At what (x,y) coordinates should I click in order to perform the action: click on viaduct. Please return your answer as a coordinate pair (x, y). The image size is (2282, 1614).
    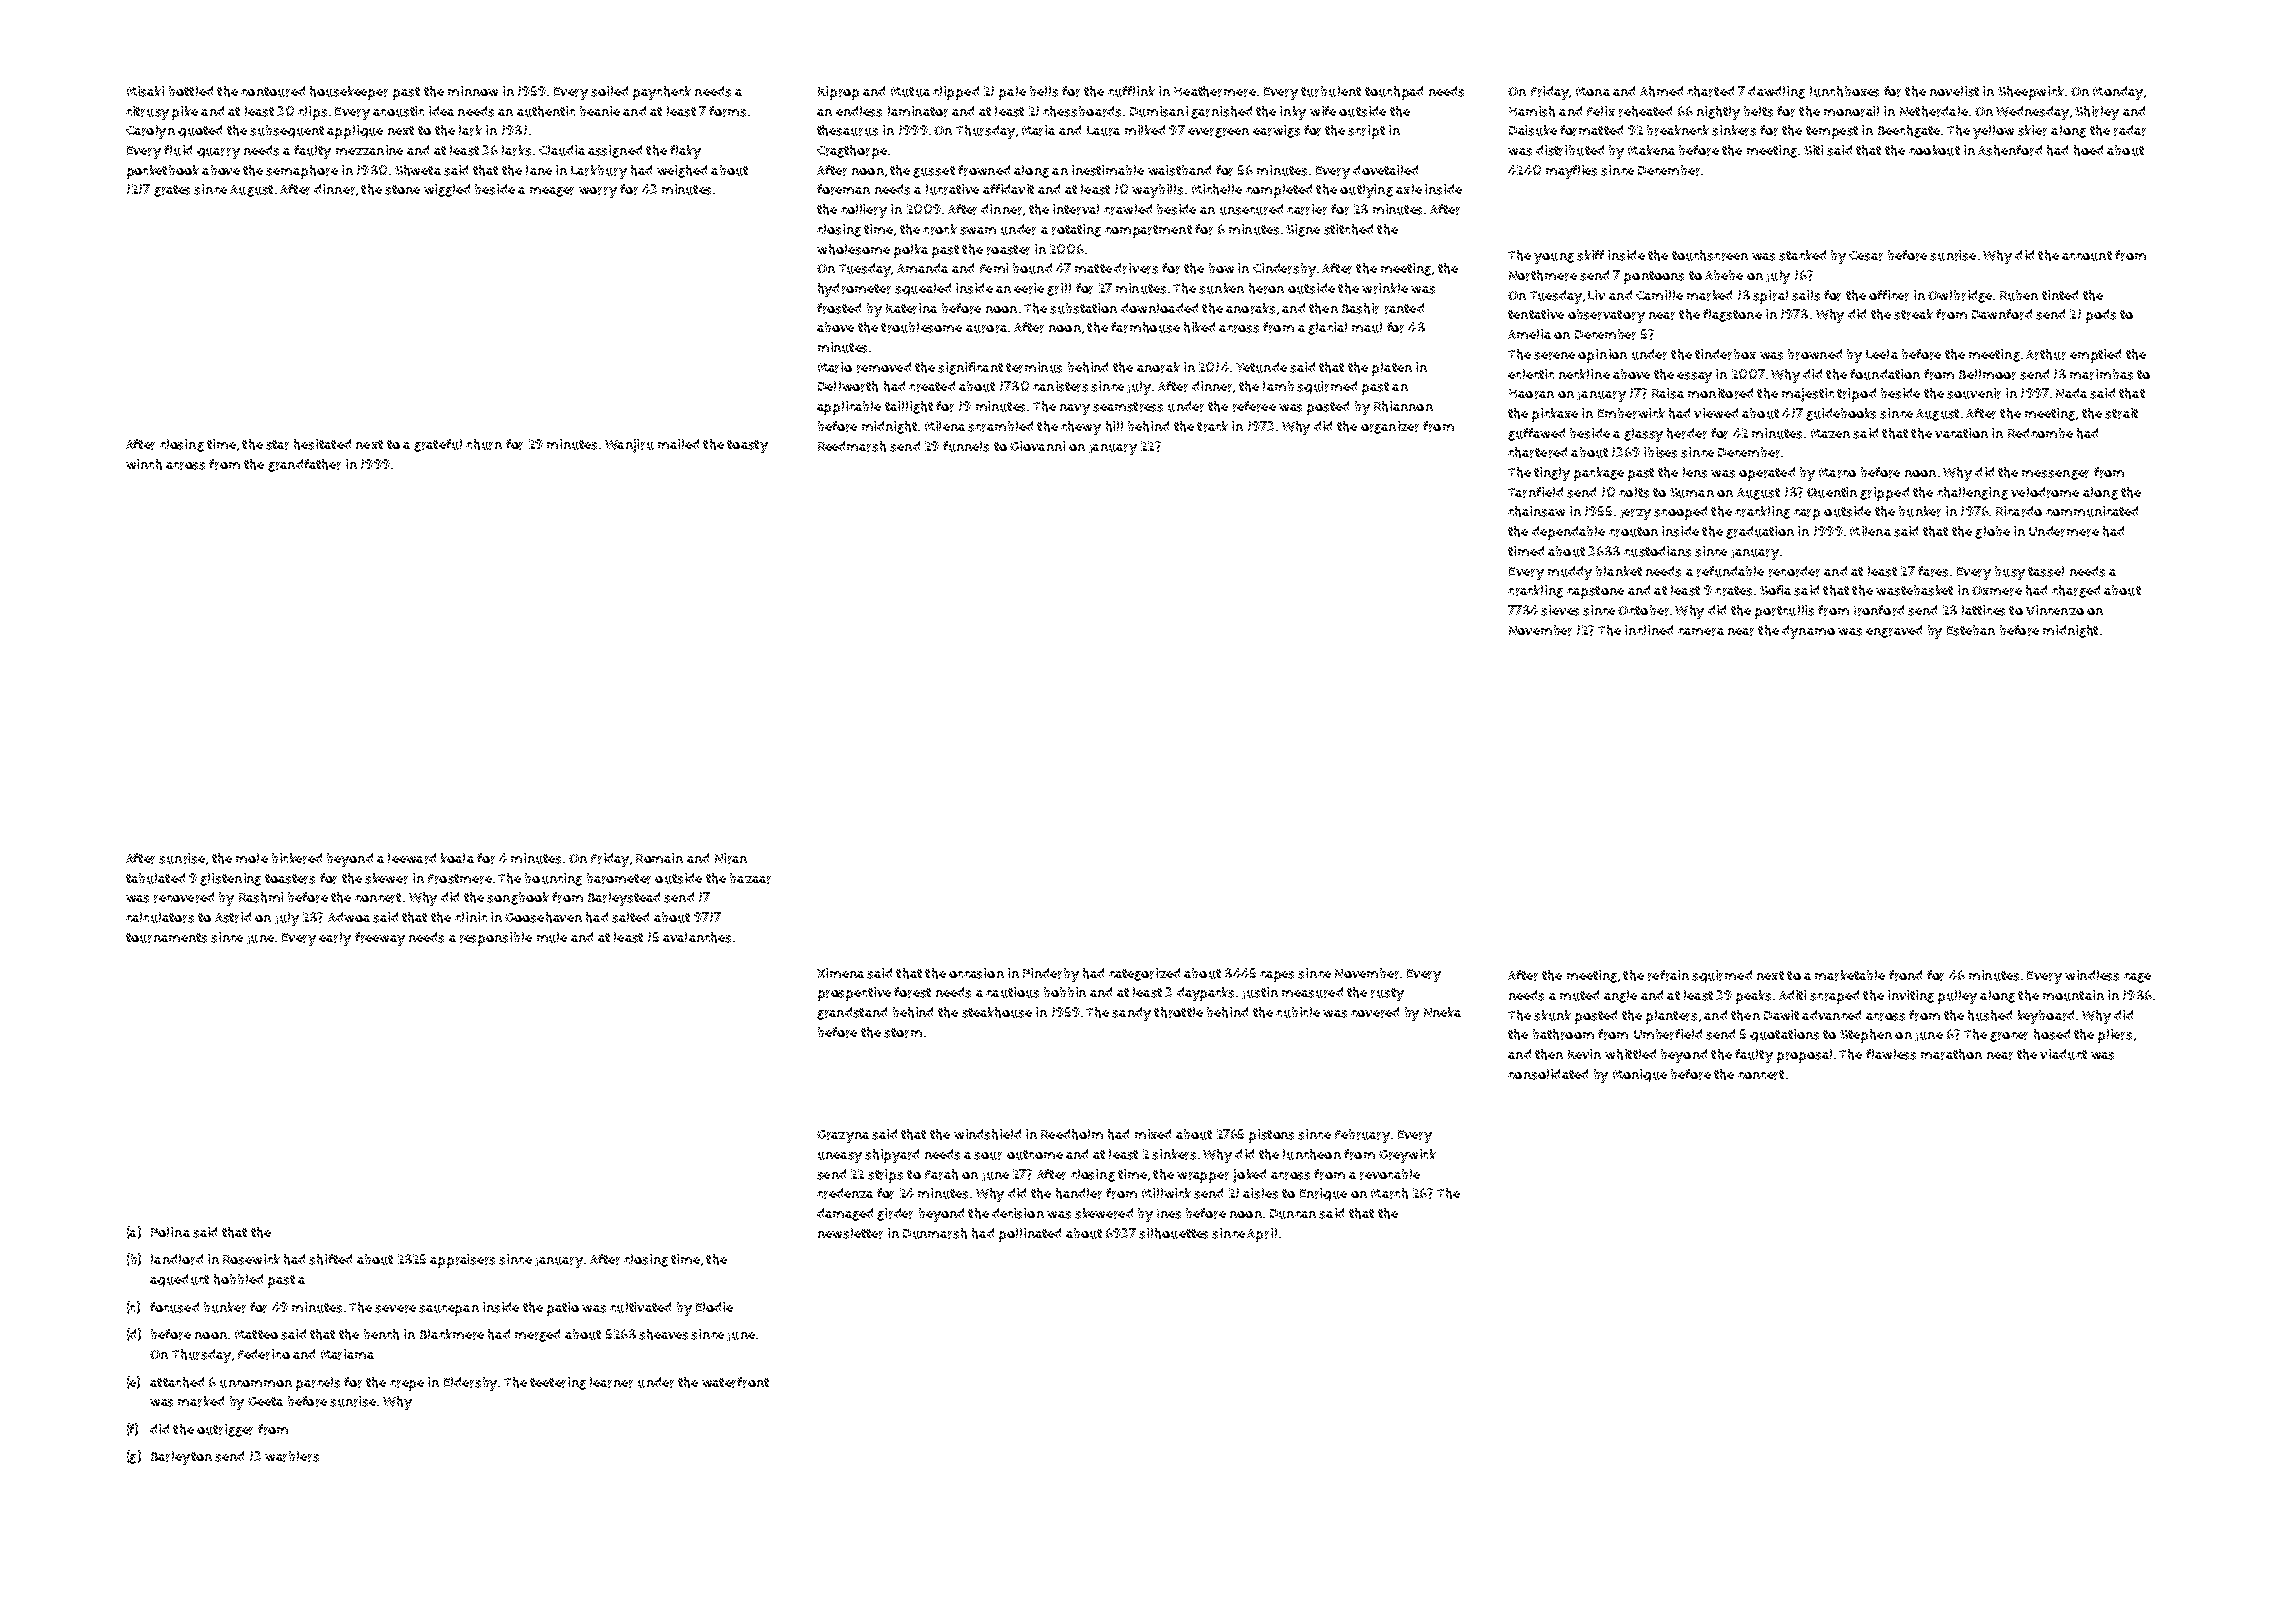
    Looking at the image, I should click on (2063, 1054).
